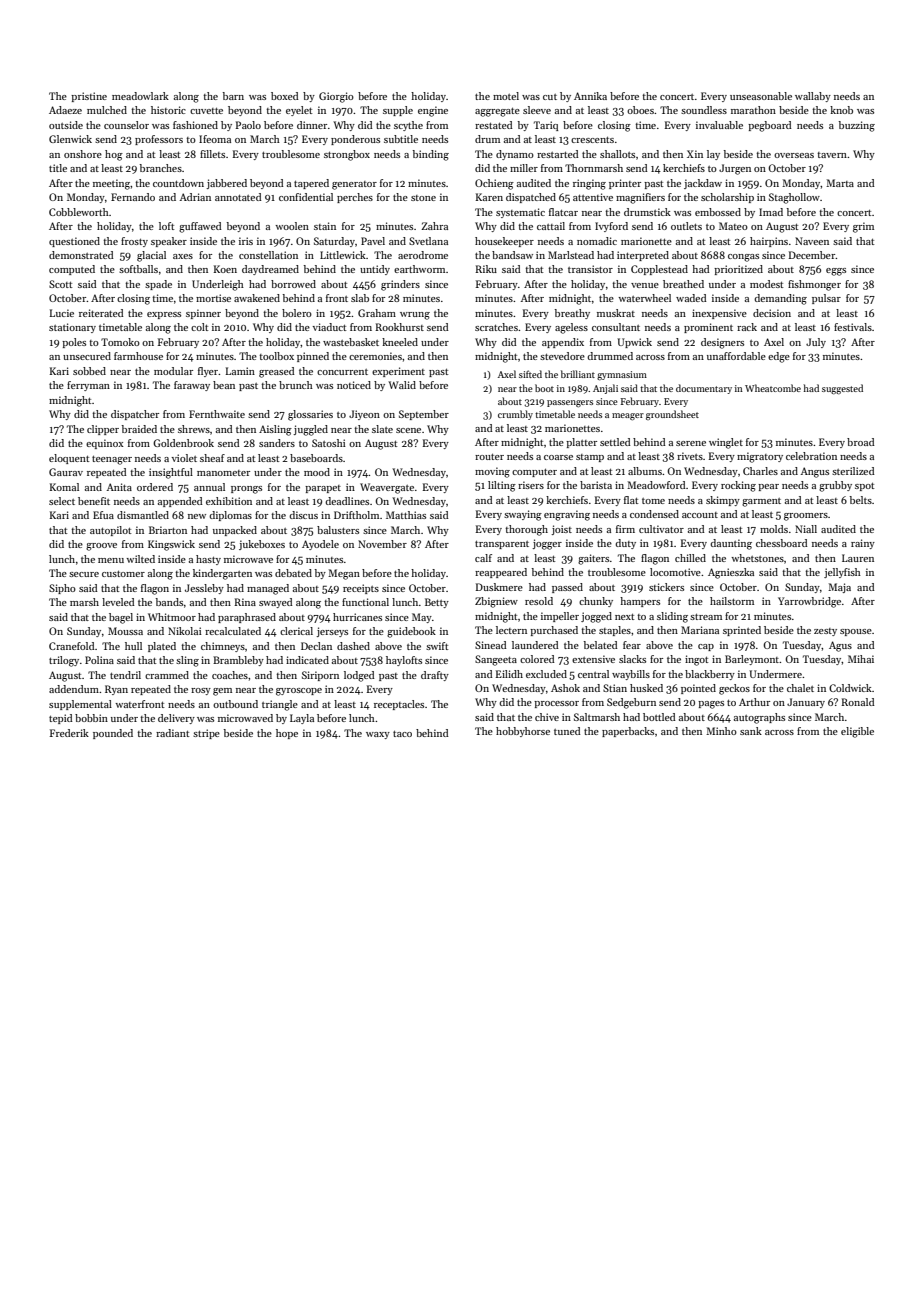 This screenshot has height=1308, width=924. Describe the element at coordinates (69, 733) in the screenshot. I see `Frederik` at that location.
